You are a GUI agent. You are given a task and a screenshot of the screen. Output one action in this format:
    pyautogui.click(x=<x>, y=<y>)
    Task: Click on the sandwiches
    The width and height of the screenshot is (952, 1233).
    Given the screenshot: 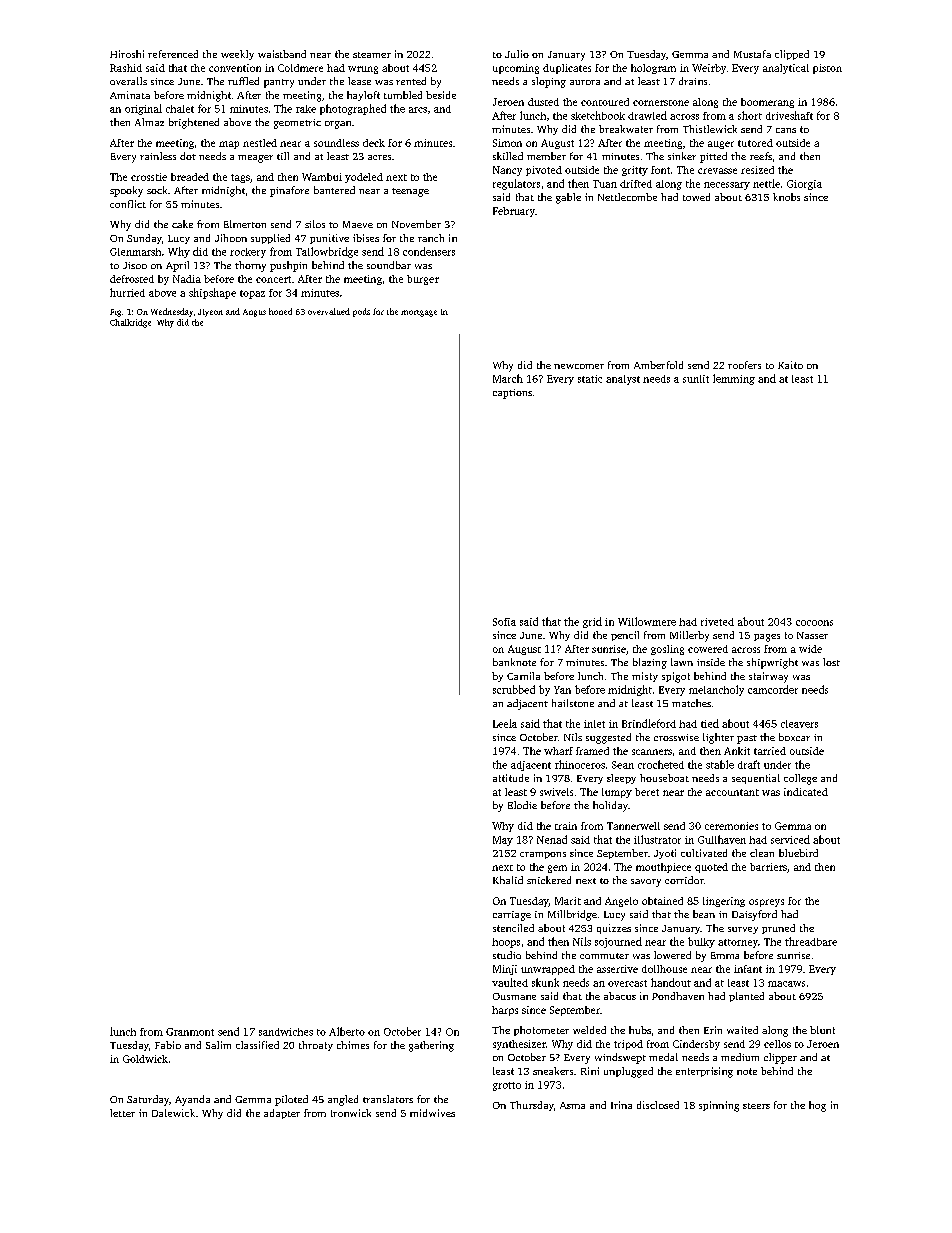 What is the action you would take?
    pyautogui.click(x=286, y=1032)
